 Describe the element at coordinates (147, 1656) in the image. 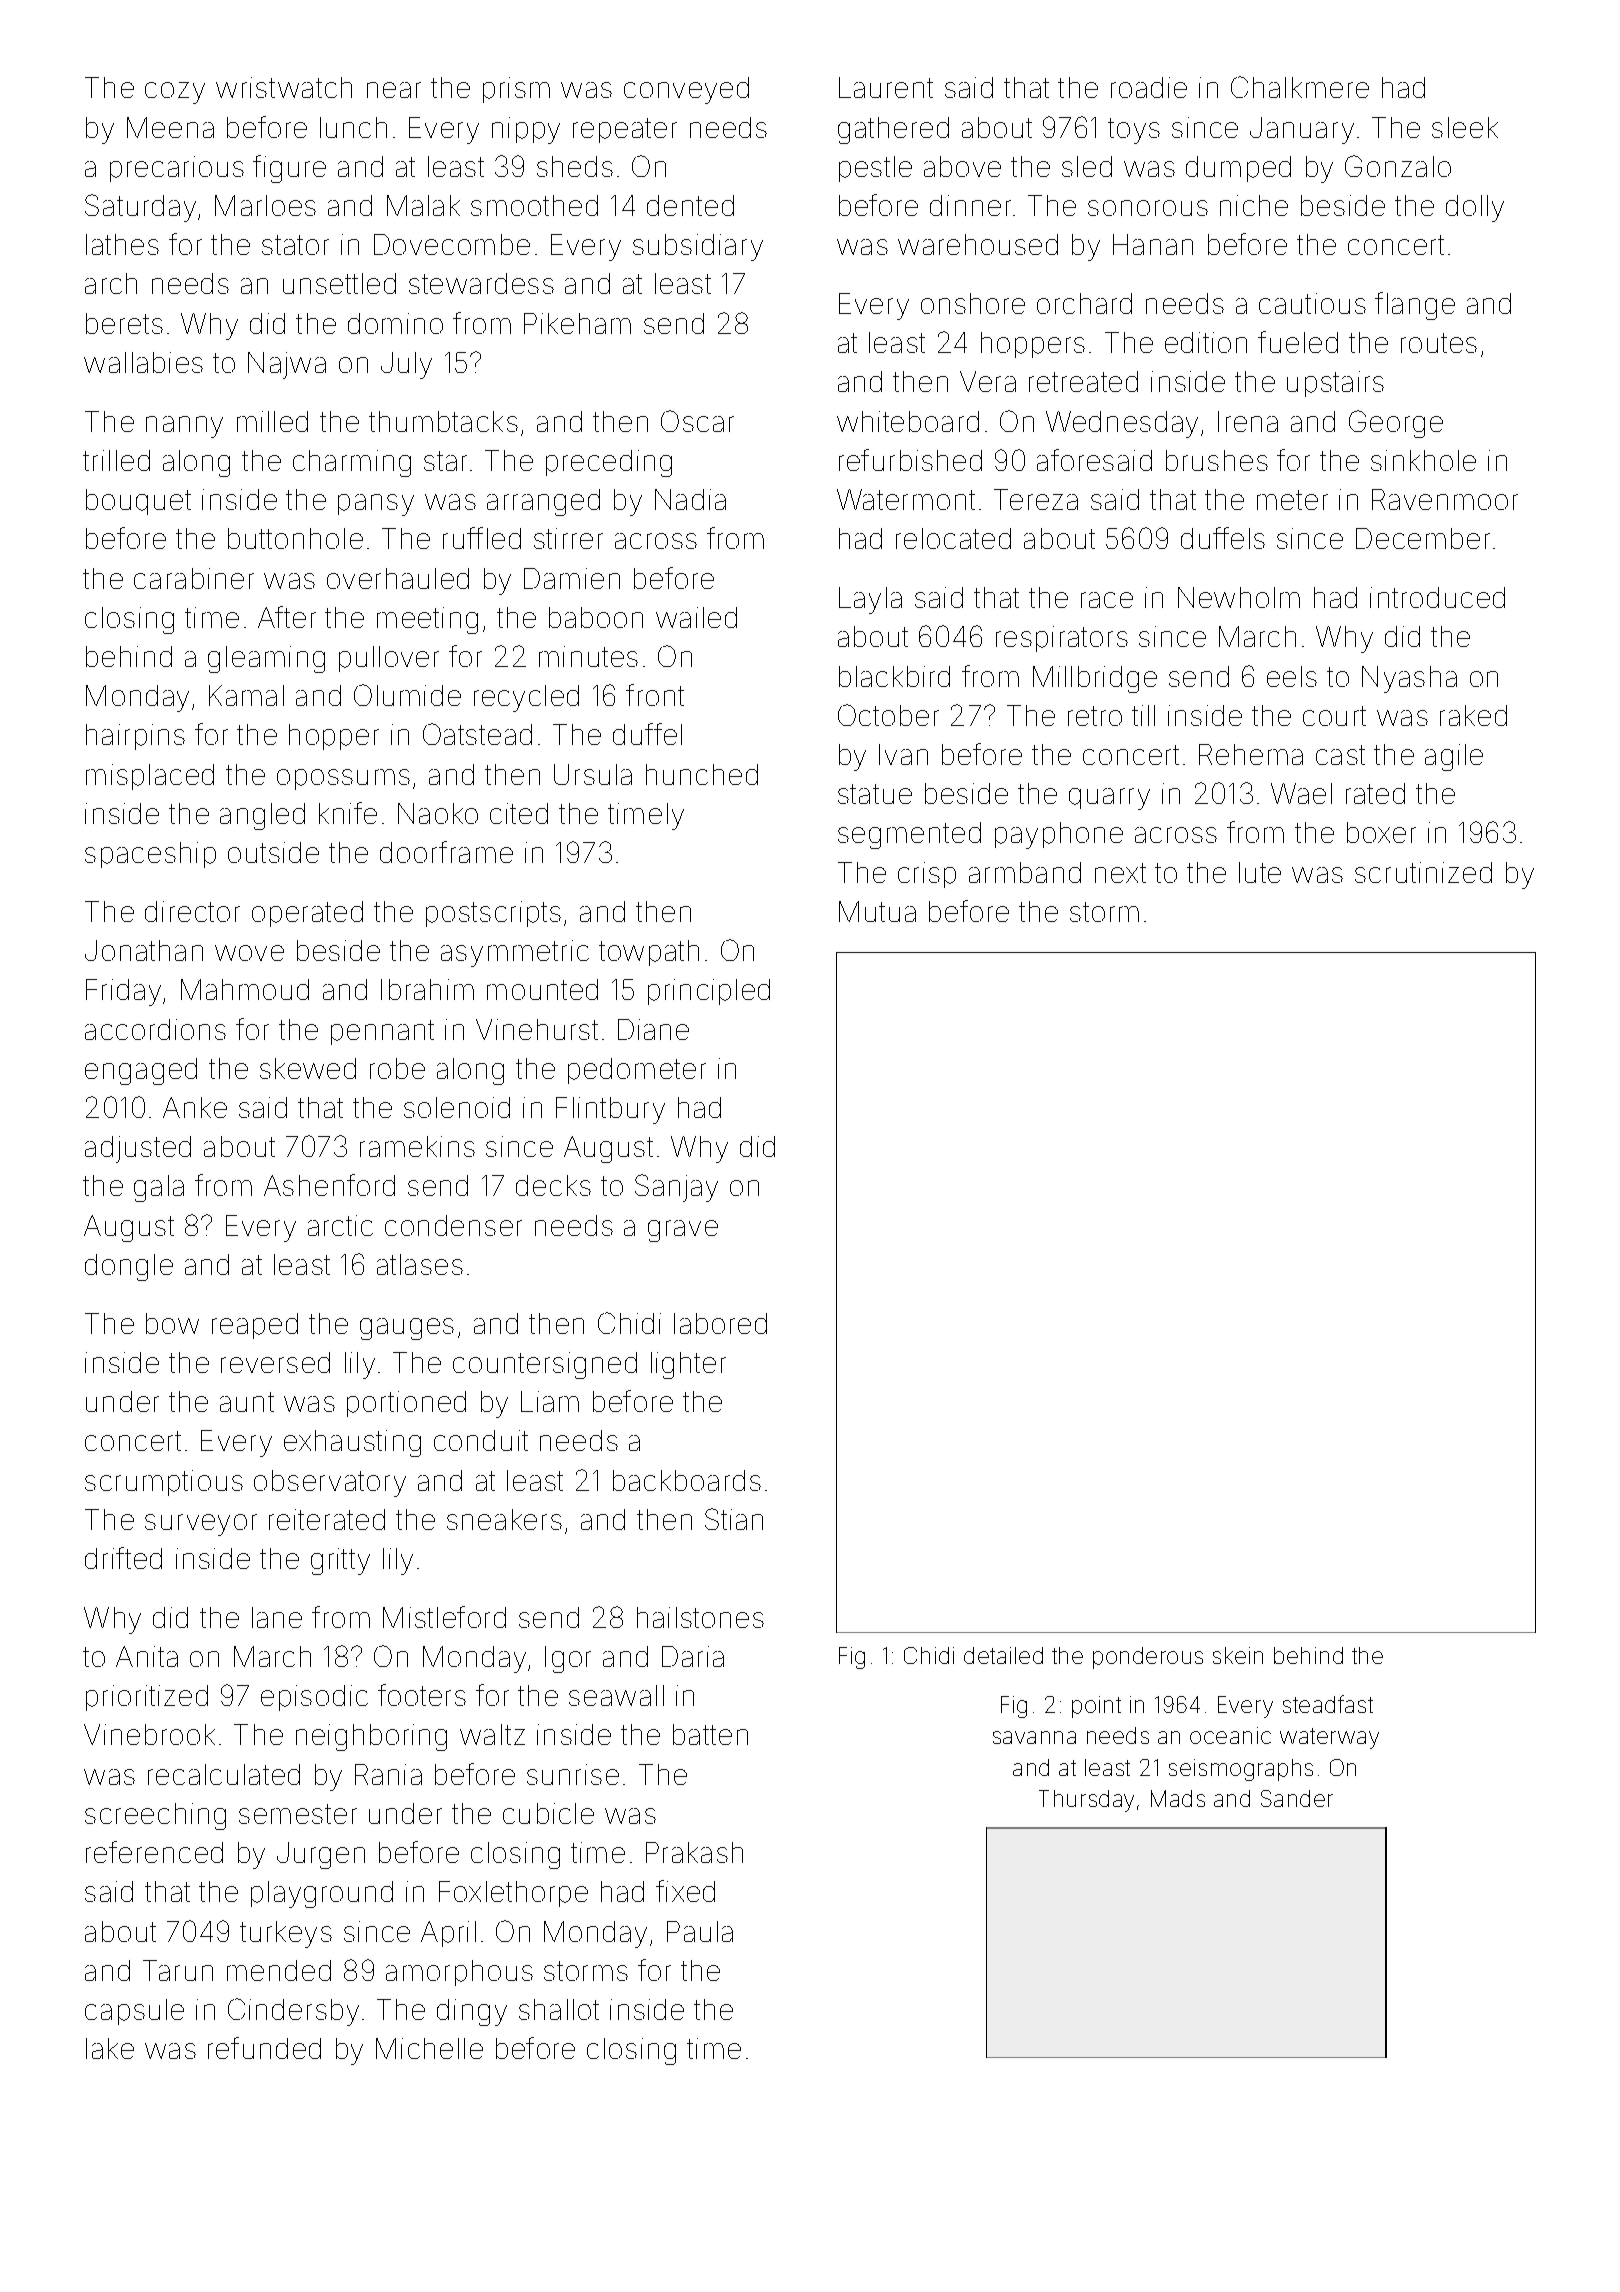

I see `Anita` at that location.
